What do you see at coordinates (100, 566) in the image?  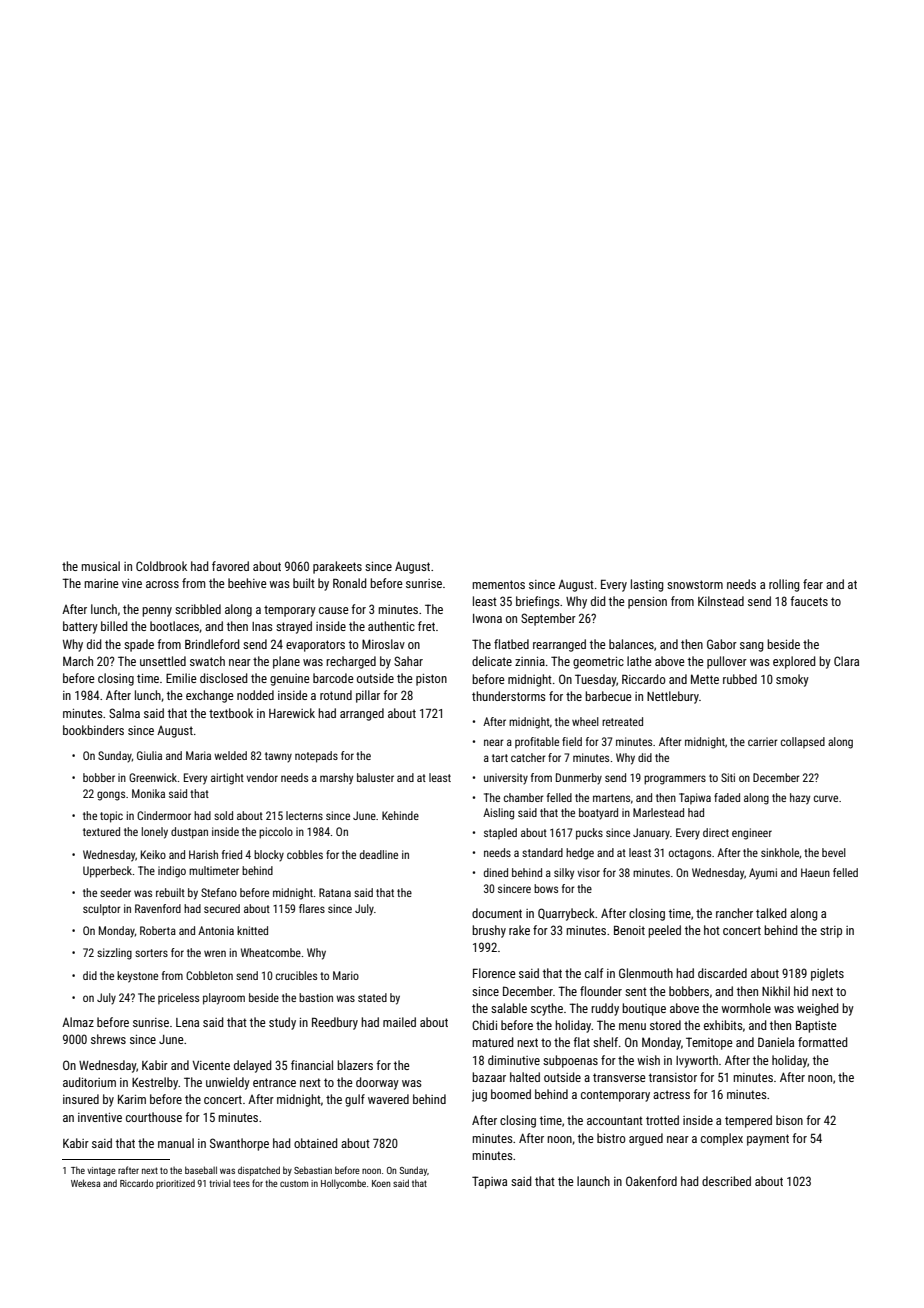 I see `musical` at bounding box center [100, 566].
